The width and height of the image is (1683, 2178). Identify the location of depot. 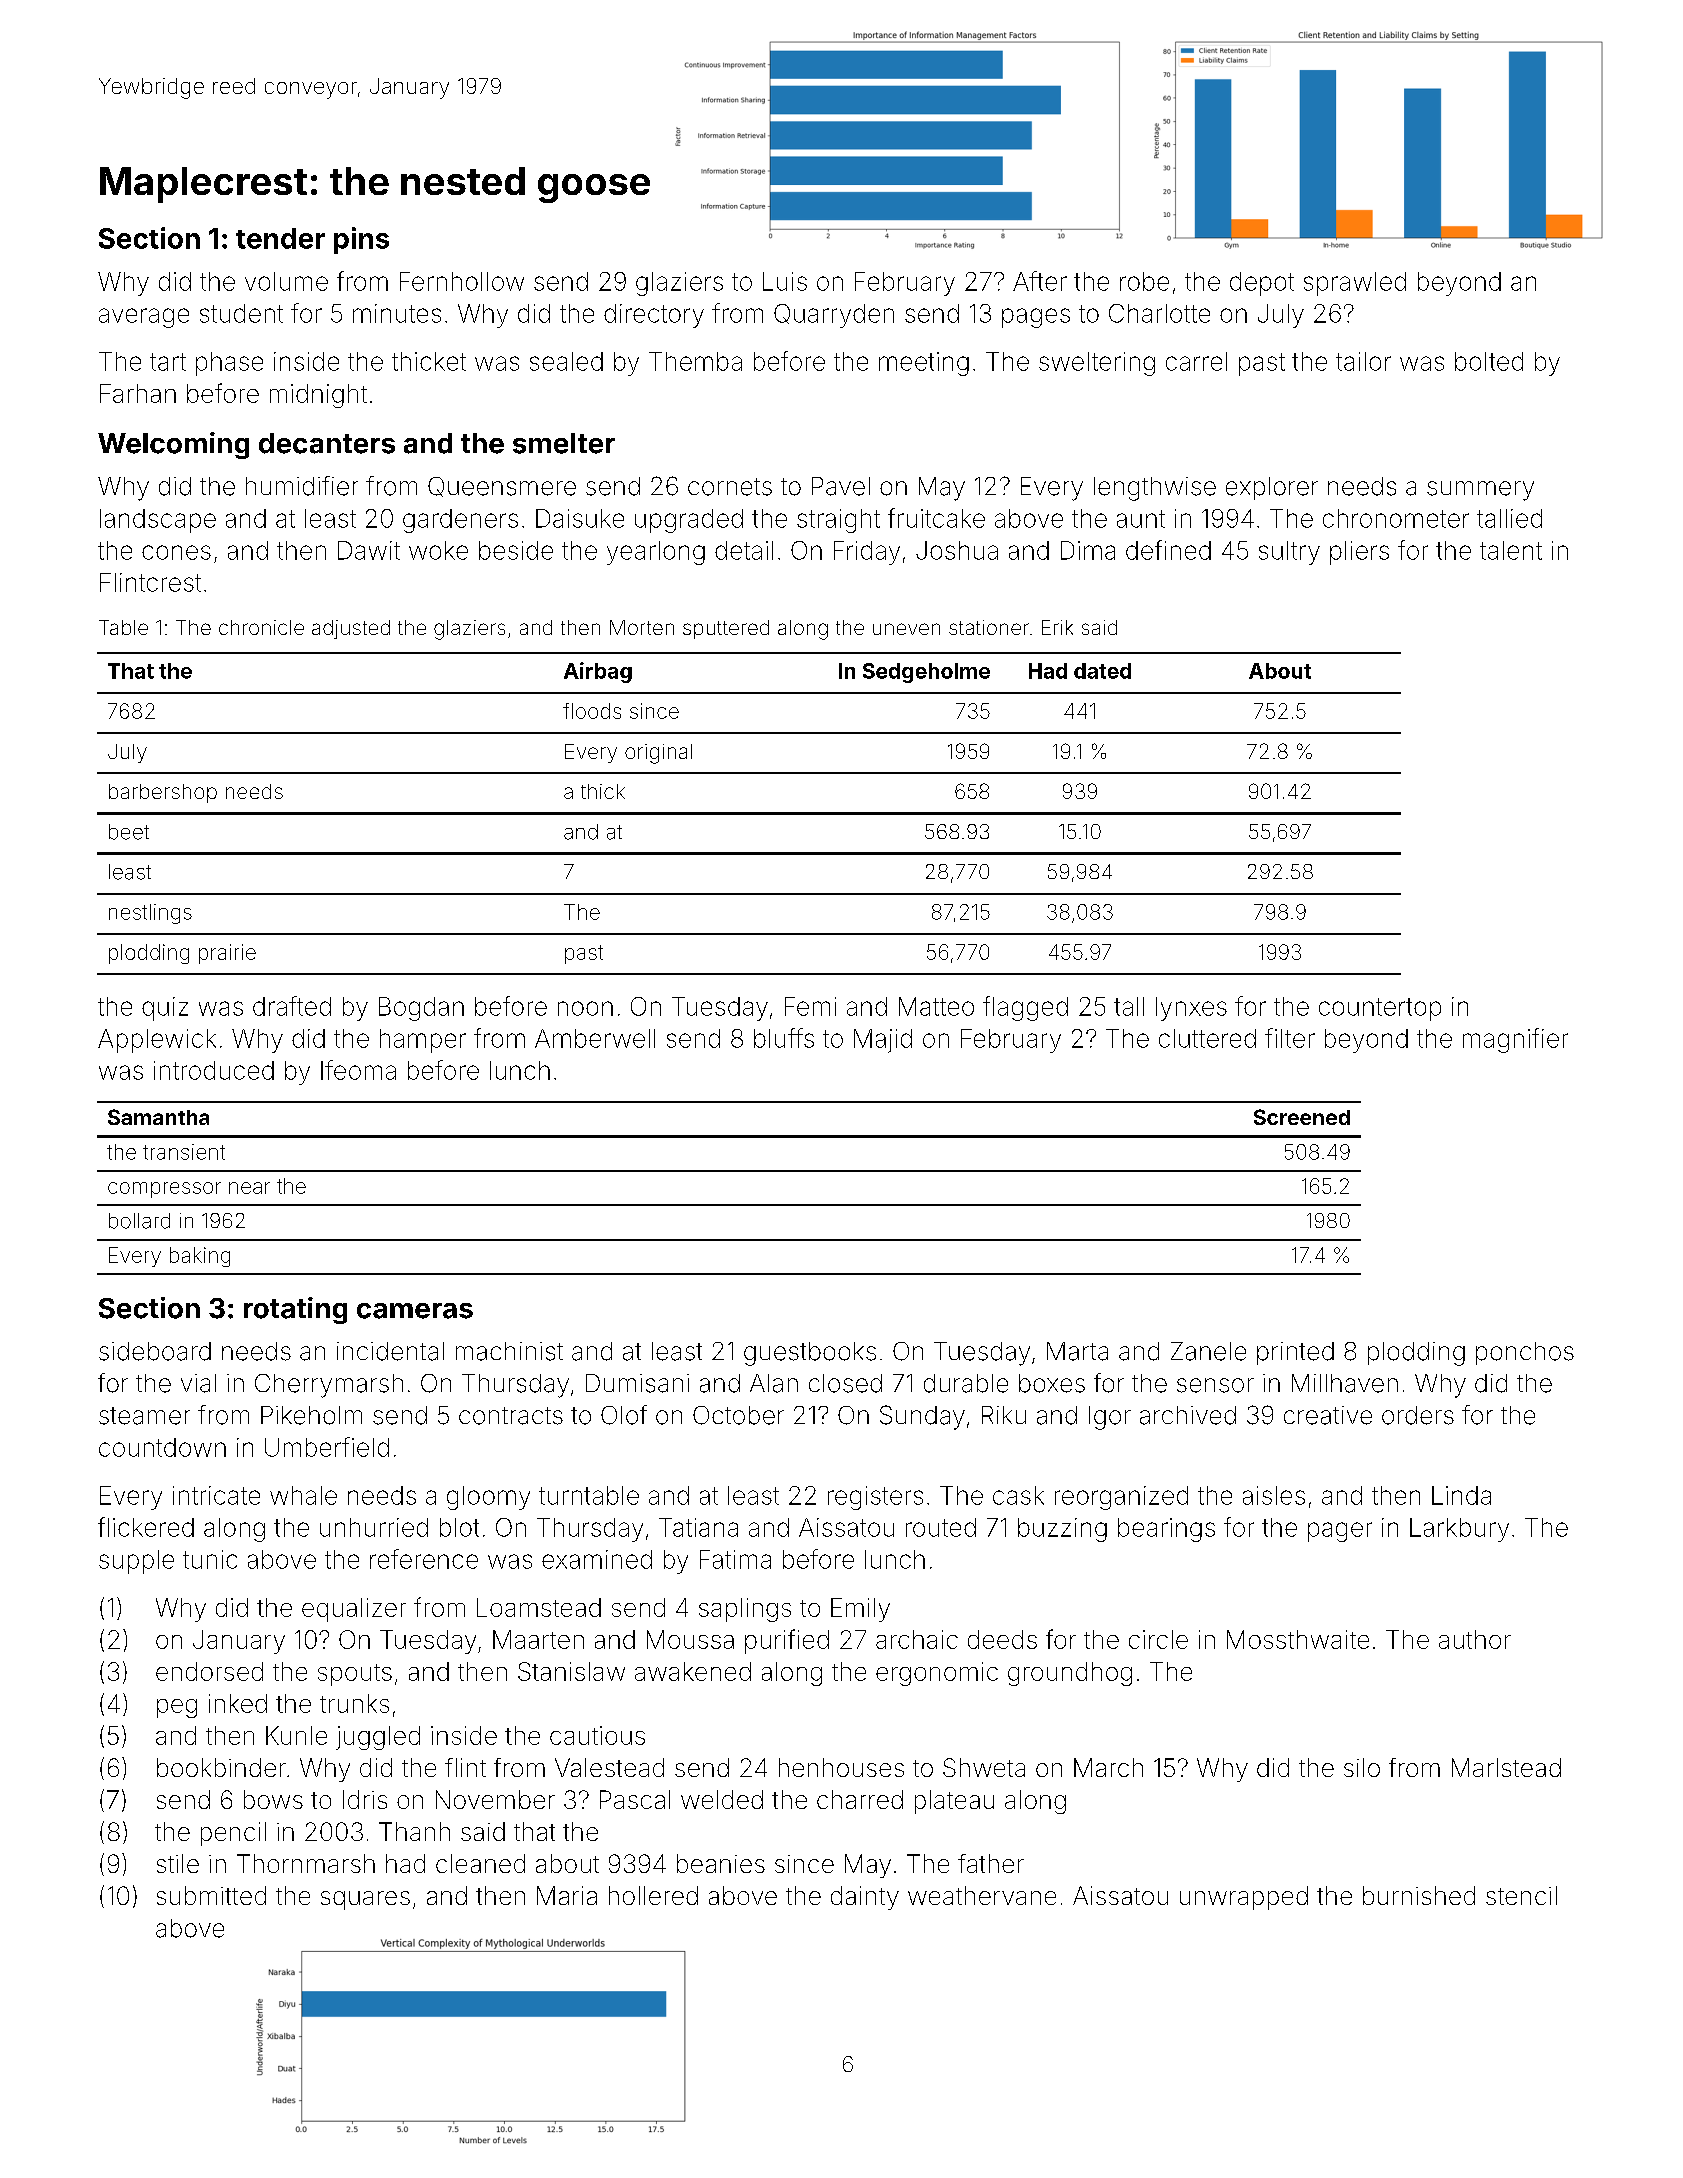
(1262, 284).
